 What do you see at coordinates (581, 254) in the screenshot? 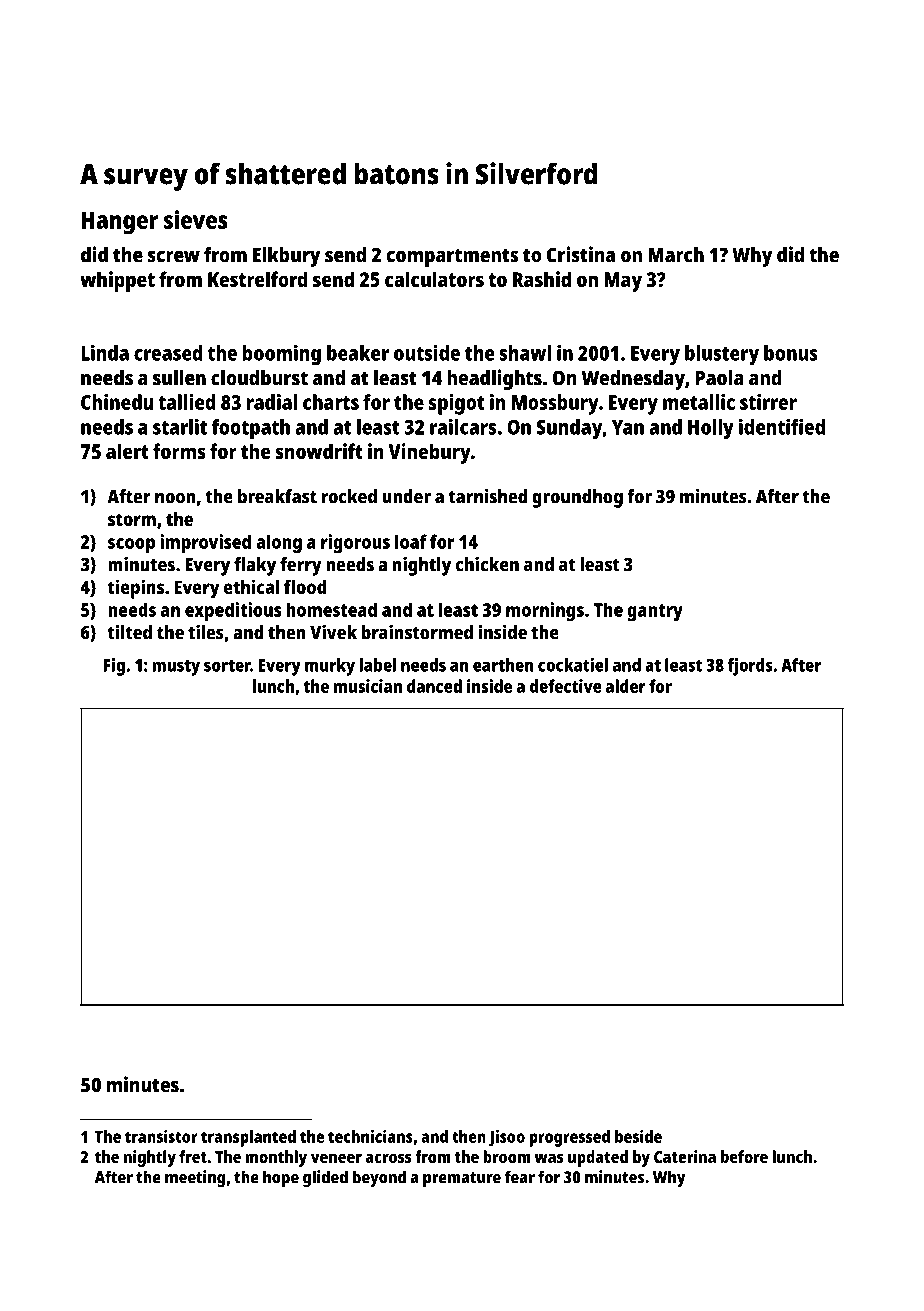
I see `Cristina` at bounding box center [581, 254].
